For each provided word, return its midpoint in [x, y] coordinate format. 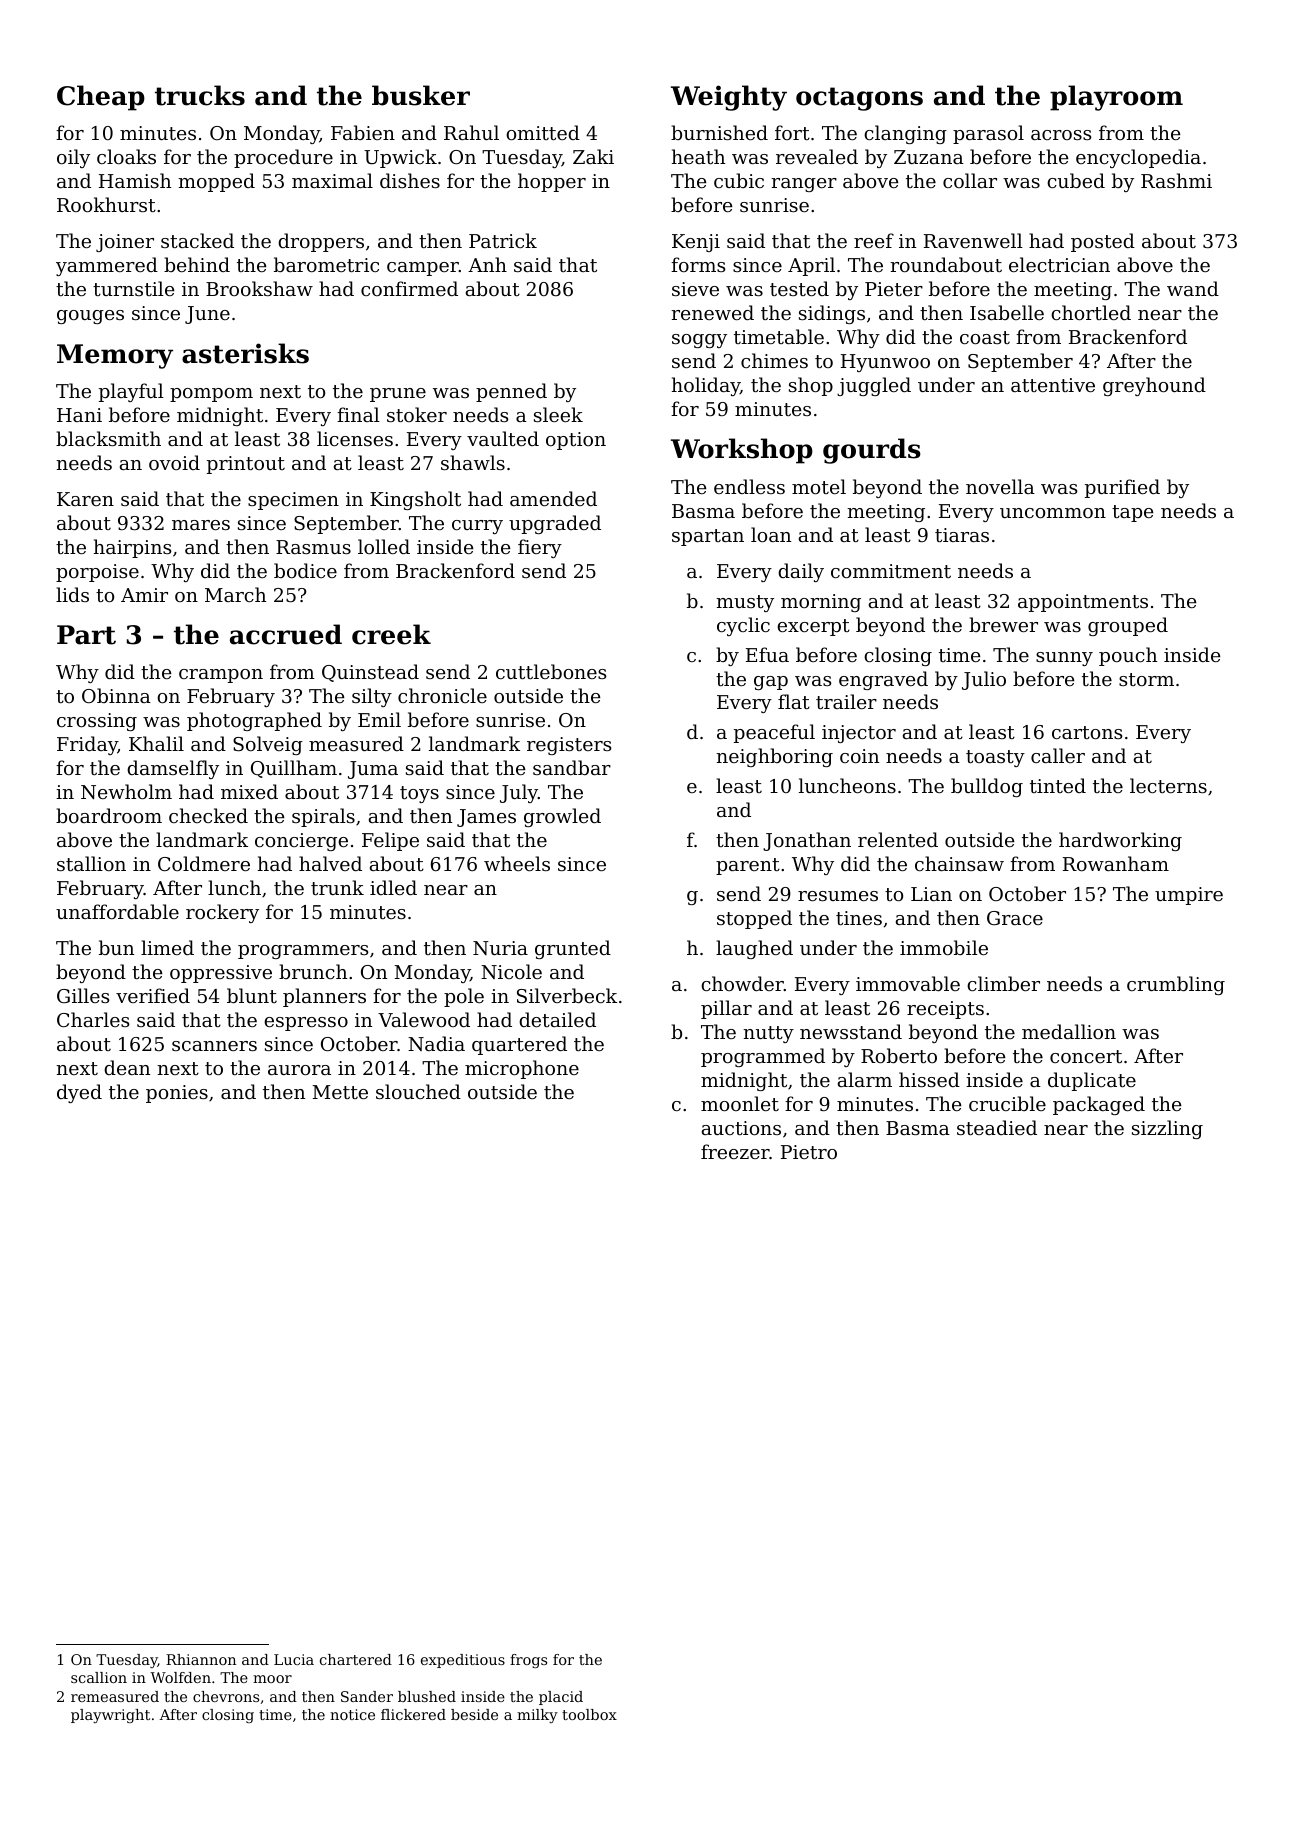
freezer [735, 1151]
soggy [699, 341]
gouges [90, 317]
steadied [997, 1127]
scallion [99, 1677]
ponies [177, 1094]
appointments [1083, 603]
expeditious [463, 1661]
